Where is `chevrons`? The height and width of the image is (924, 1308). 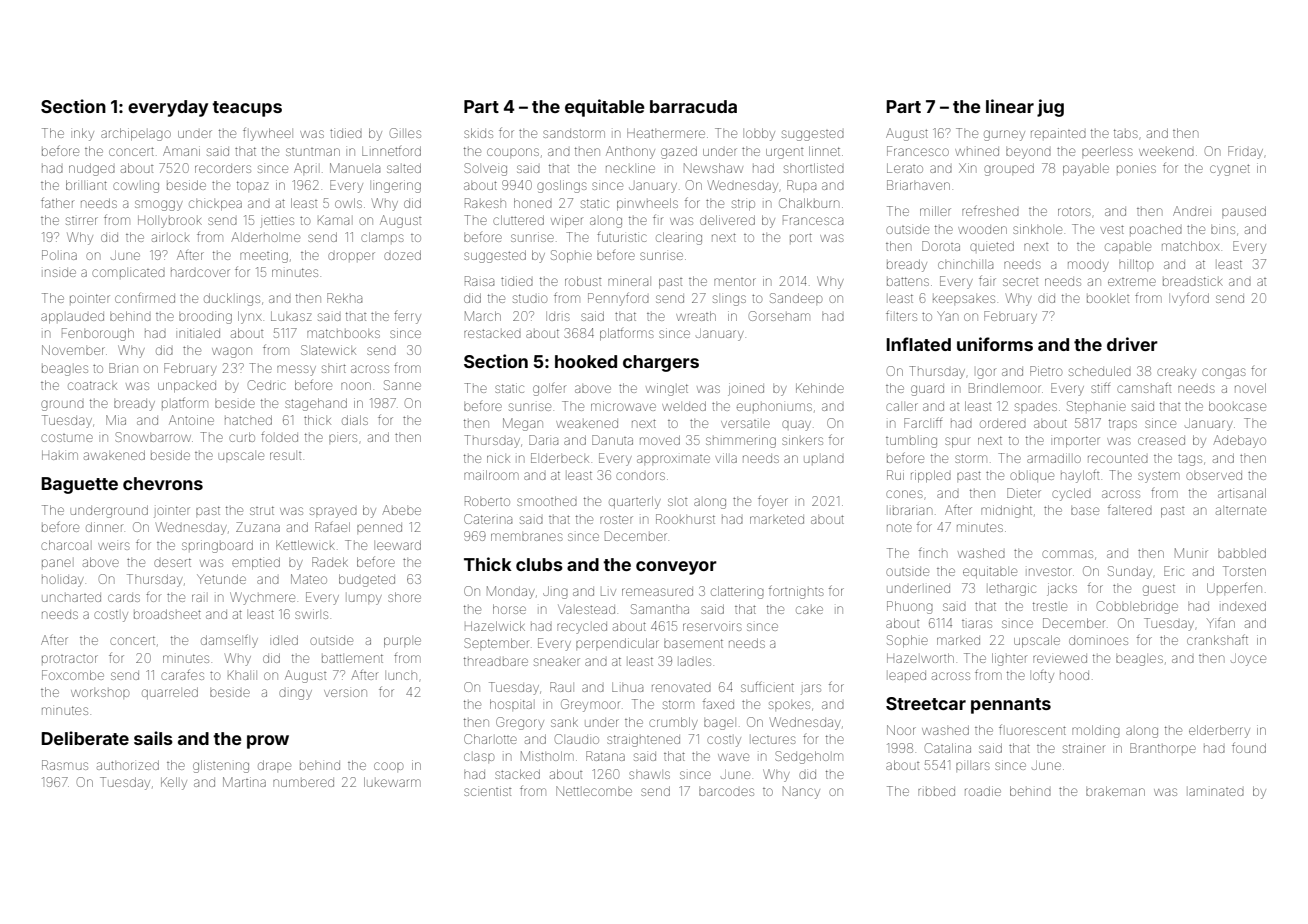
chevrons is located at coordinates (163, 483).
